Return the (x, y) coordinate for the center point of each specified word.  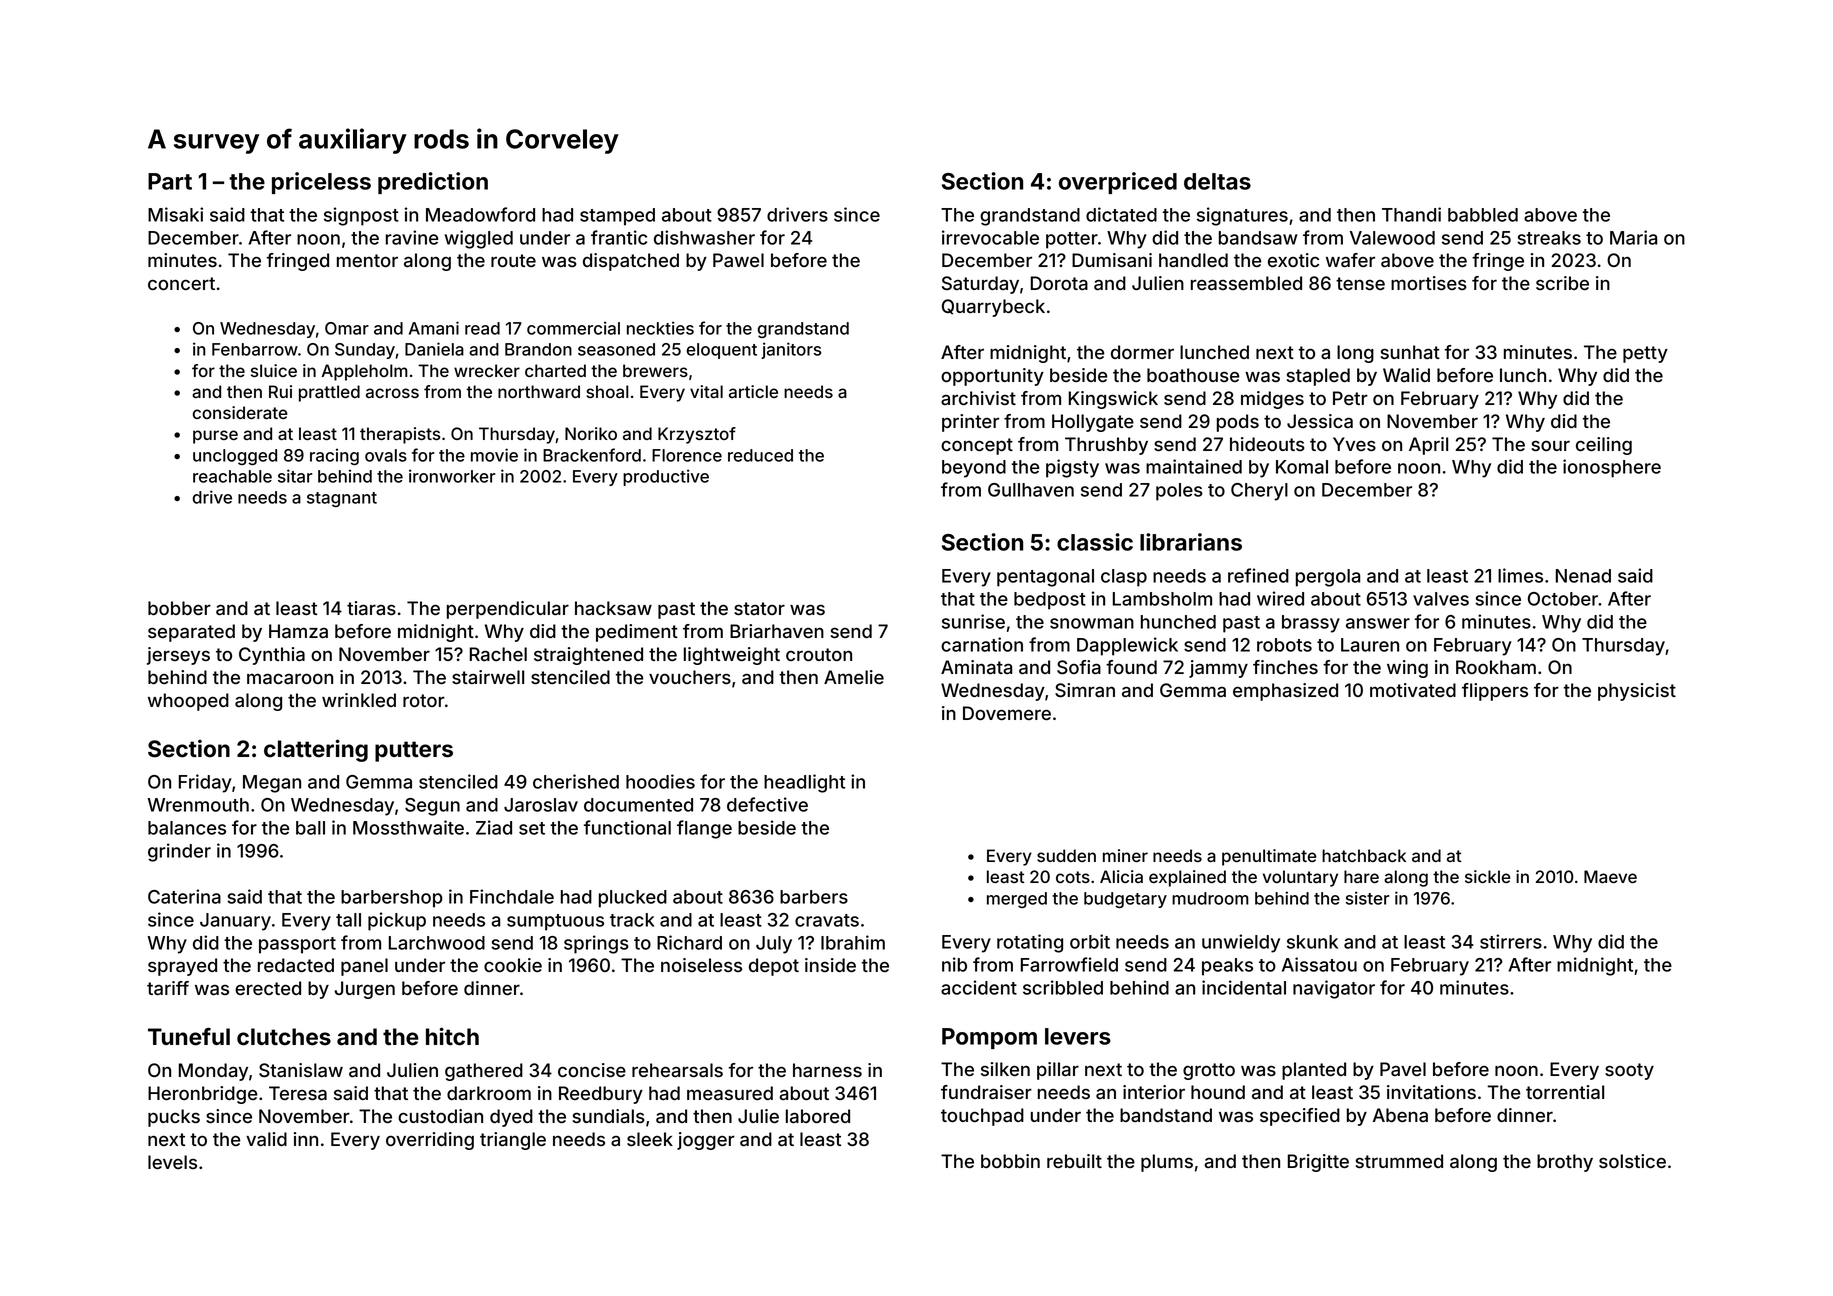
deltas (1217, 181)
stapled (1318, 377)
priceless (321, 183)
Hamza (298, 631)
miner (1125, 855)
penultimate (1269, 857)
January (235, 922)
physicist (1637, 692)
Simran (1085, 690)
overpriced (1118, 183)
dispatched (631, 262)
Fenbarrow (255, 349)
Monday (213, 1072)
